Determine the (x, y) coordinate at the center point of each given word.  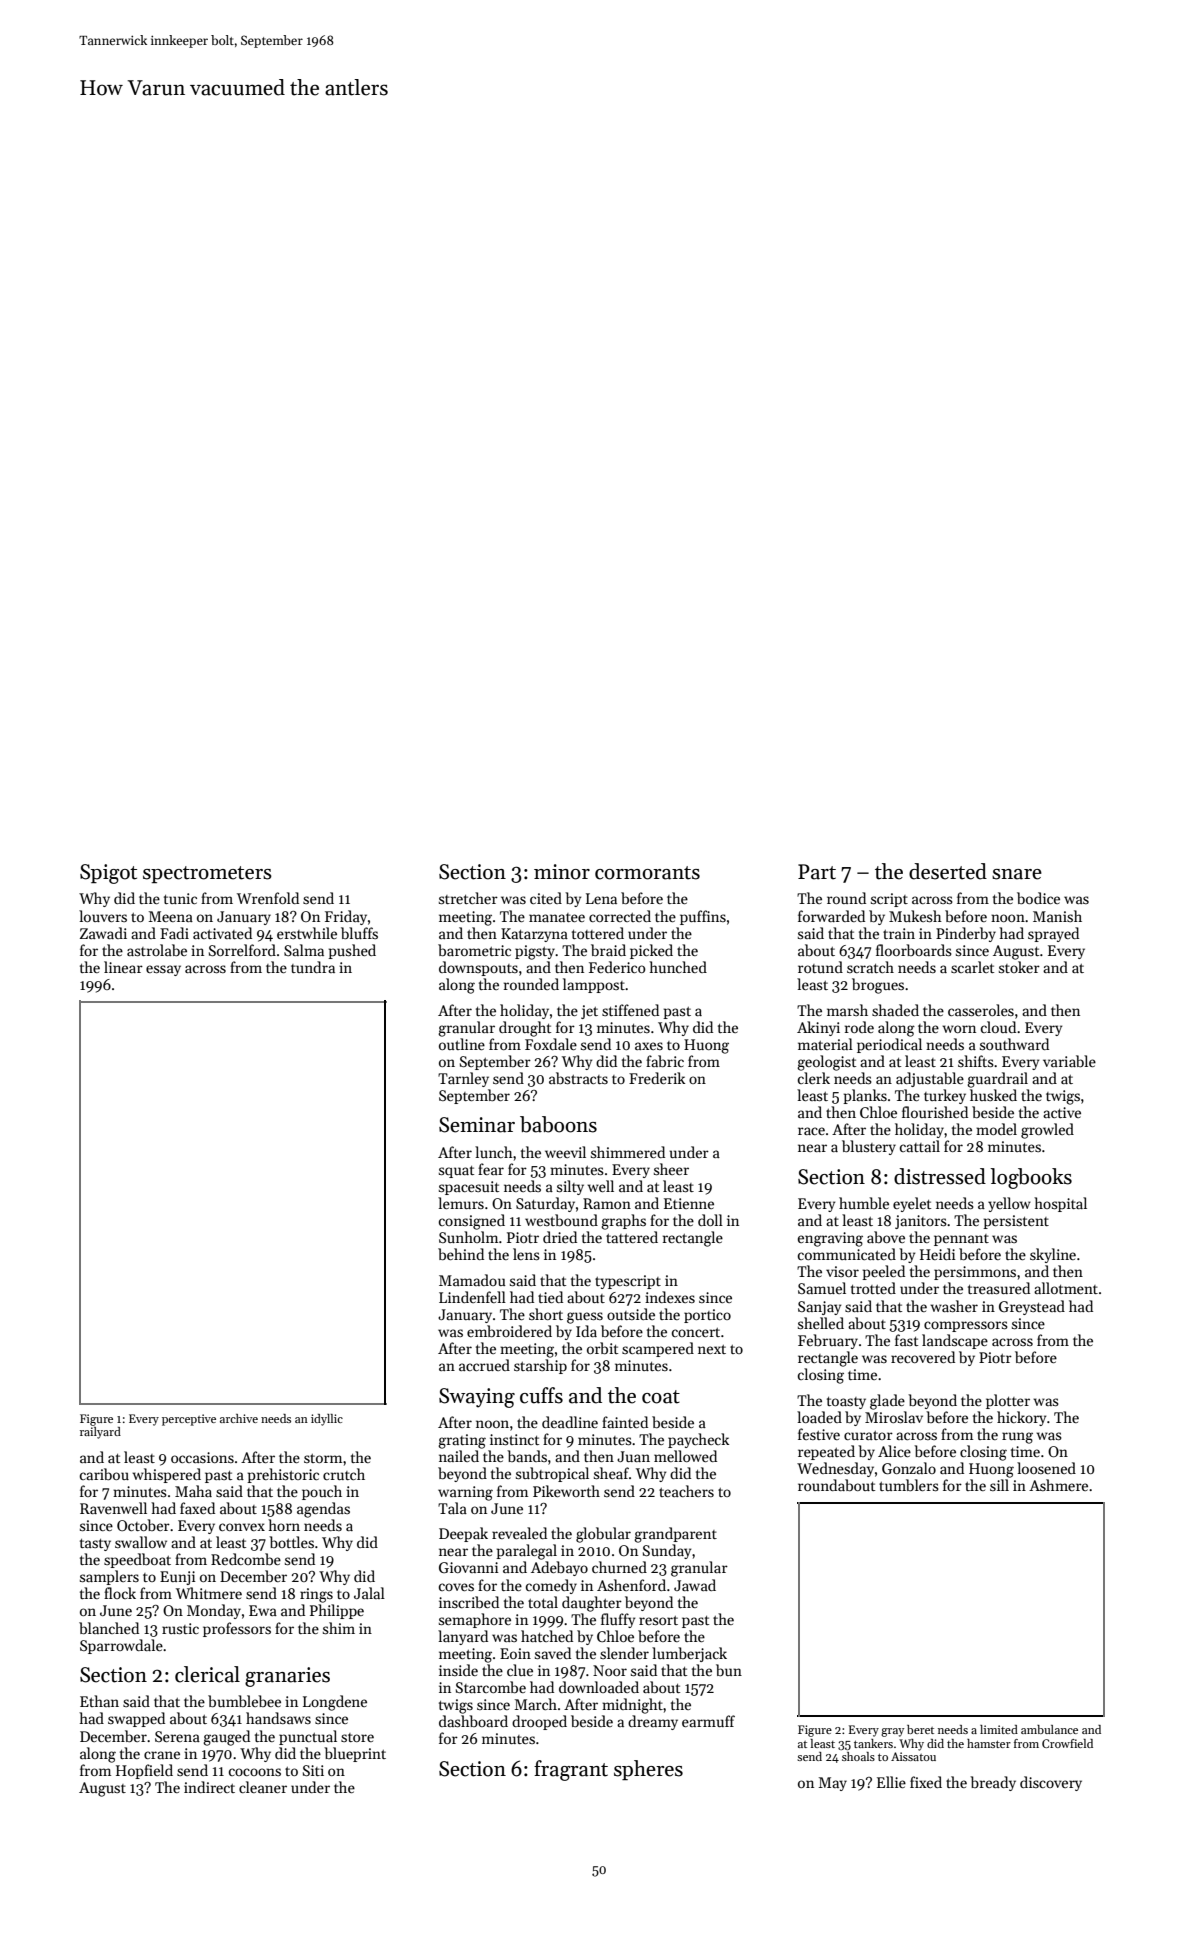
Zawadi (103, 933)
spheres (648, 1770)
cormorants (647, 873)
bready (993, 1783)
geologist (826, 1063)
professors (237, 1629)
